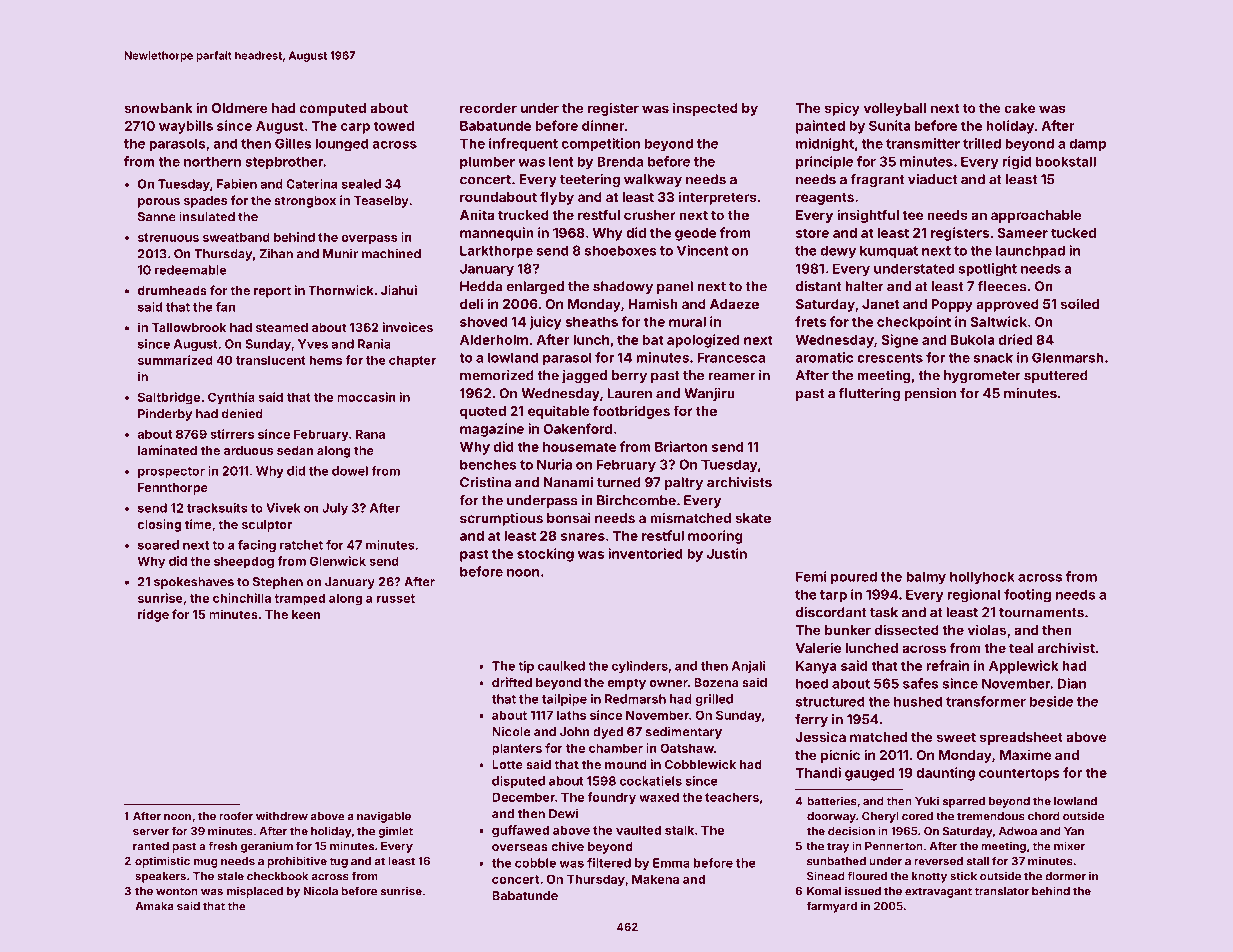 The height and width of the image is (952, 1233). What do you see at coordinates (734, 304) in the image?
I see `Adaeze` at bounding box center [734, 304].
